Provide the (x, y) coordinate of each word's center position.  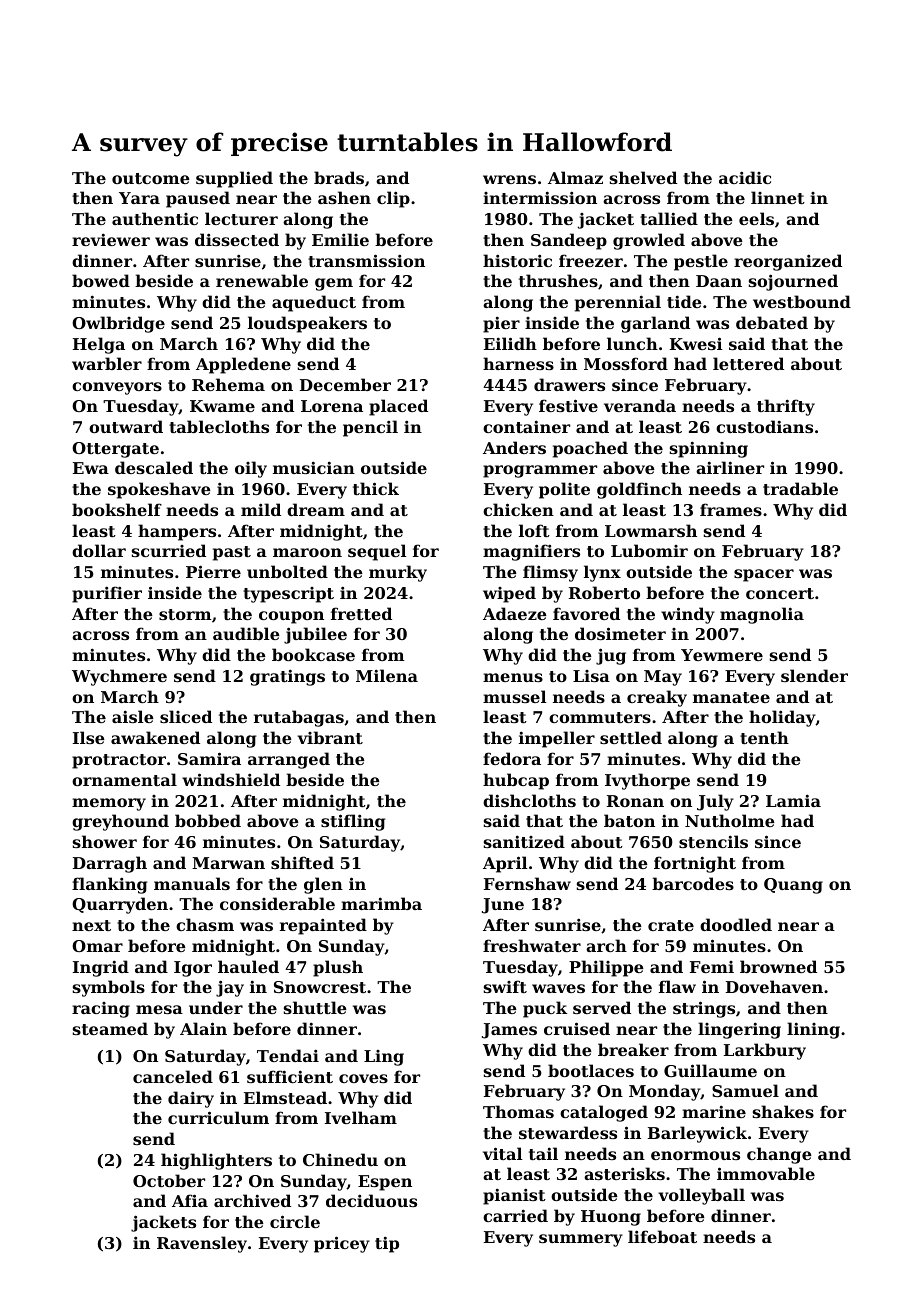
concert (780, 593)
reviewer (111, 239)
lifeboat (662, 1236)
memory (109, 804)
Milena (387, 675)
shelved (643, 177)
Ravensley (202, 1244)
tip (387, 1244)
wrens (509, 179)
